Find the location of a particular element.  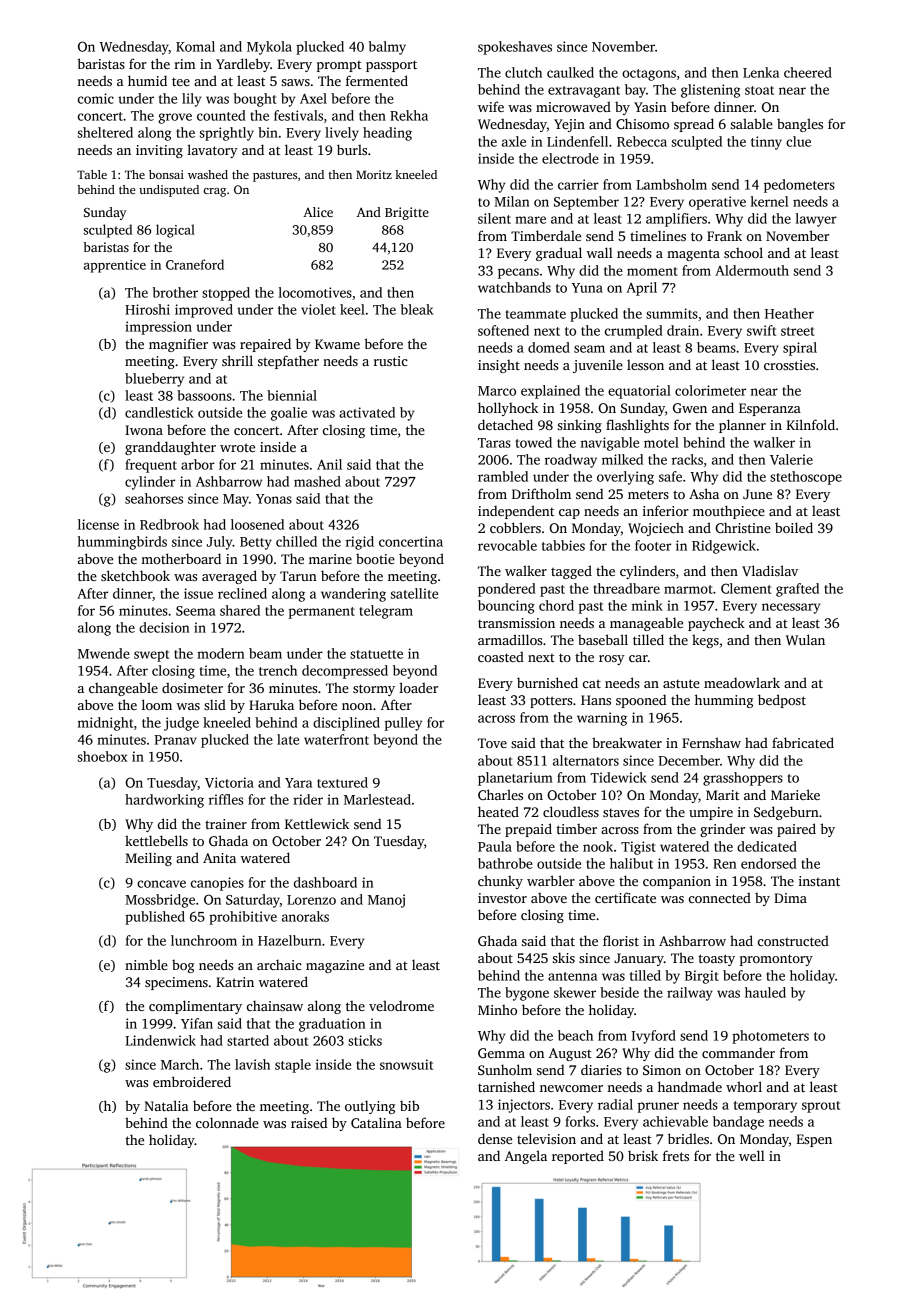

paycheck is located at coordinates (716, 624).
